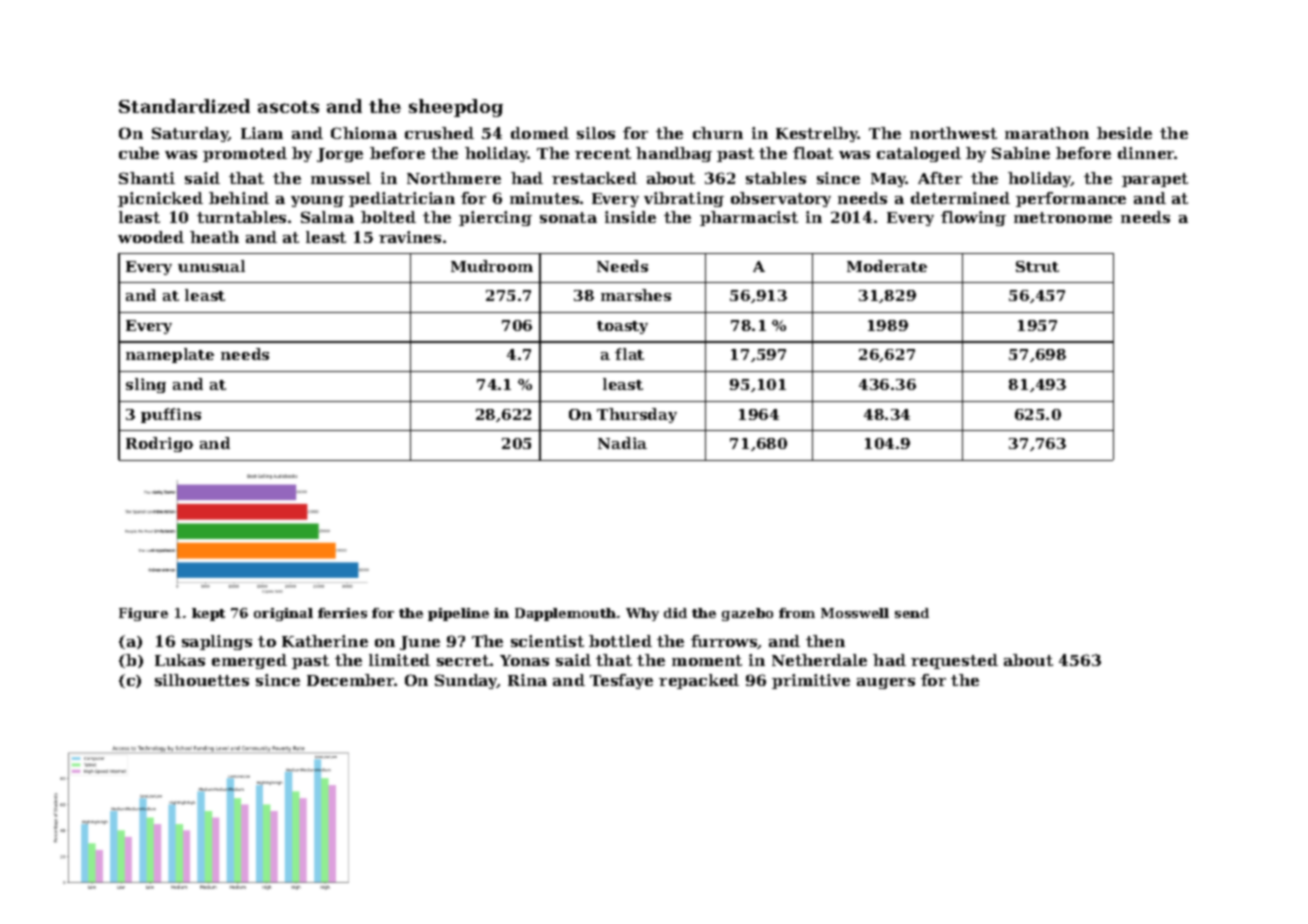 The height and width of the document is (924, 1308). I want to click on beside, so click(1124, 133).
